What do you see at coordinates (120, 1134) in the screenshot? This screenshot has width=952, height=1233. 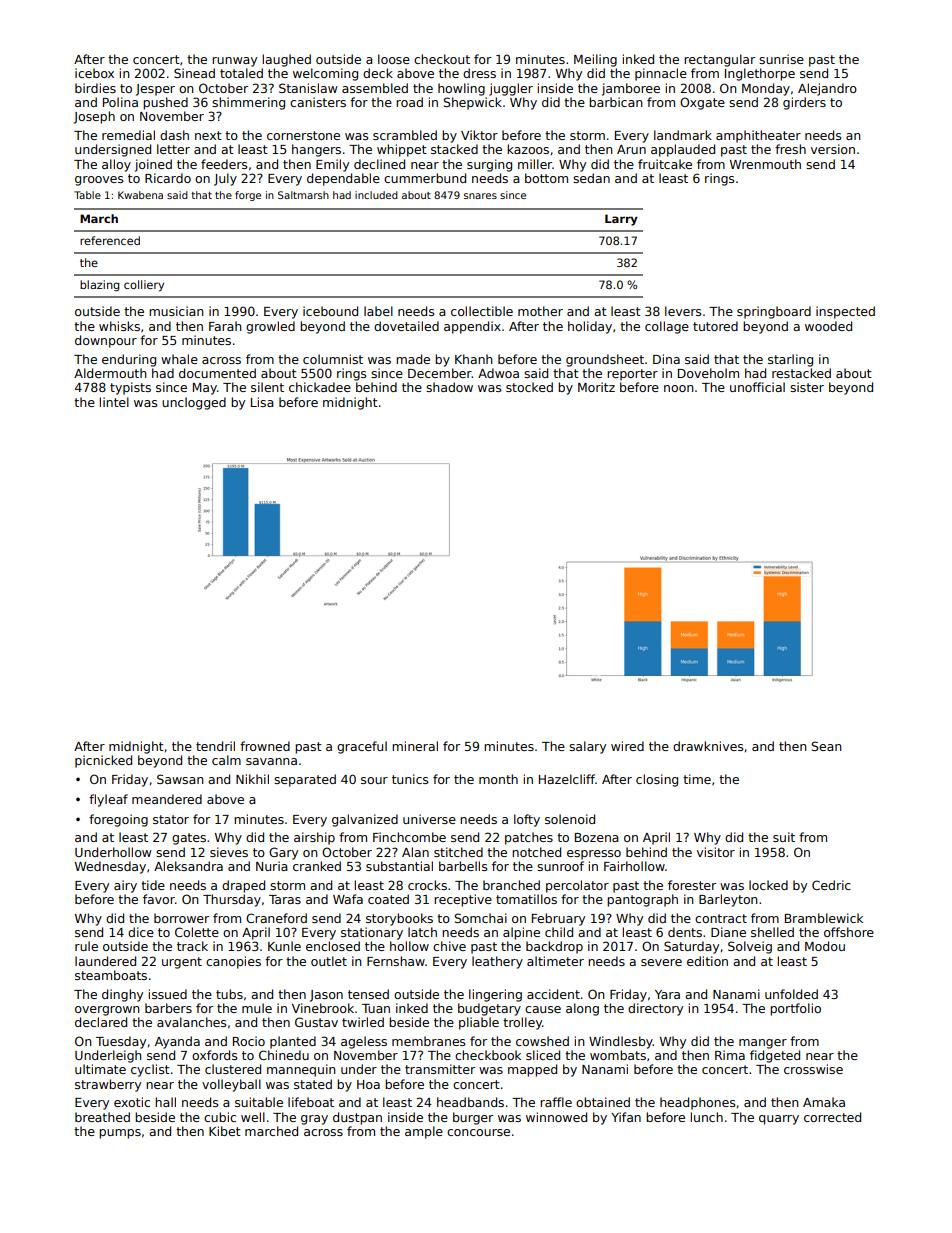 I see `pumps` at bounding box center [120, 1134].
